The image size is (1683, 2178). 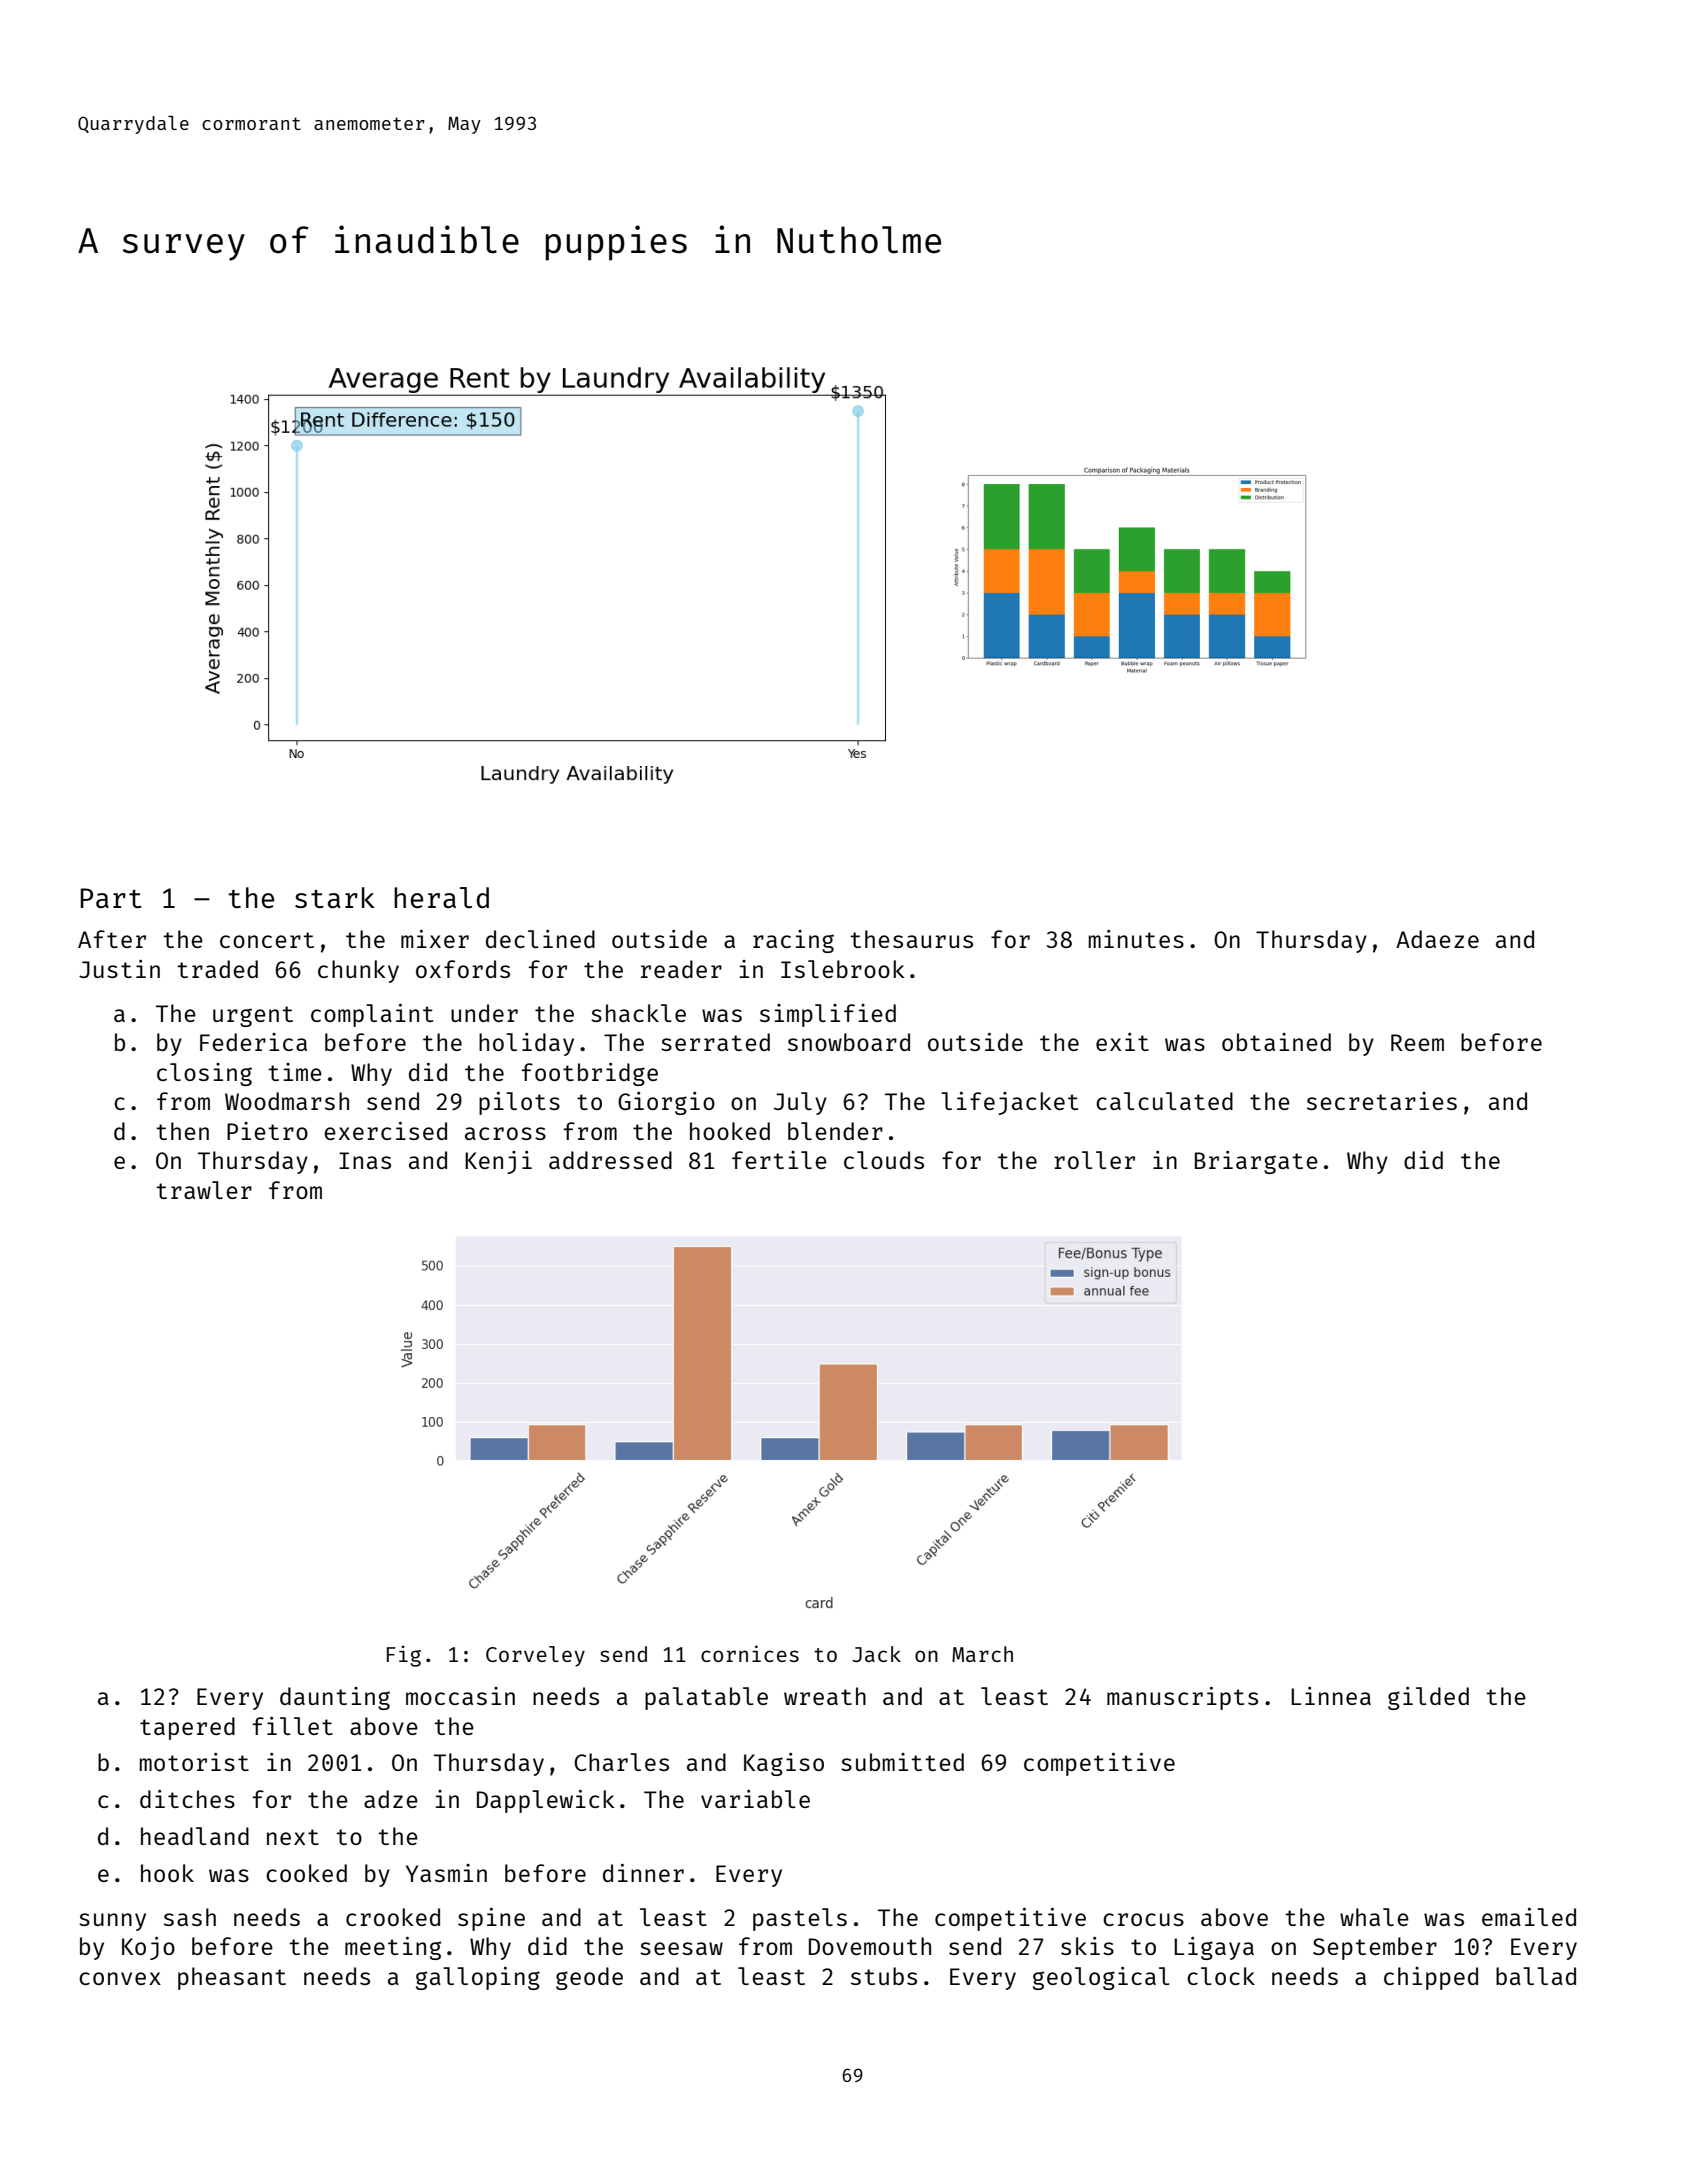 I want to click on ditches, so click(x=187, y=1799).
